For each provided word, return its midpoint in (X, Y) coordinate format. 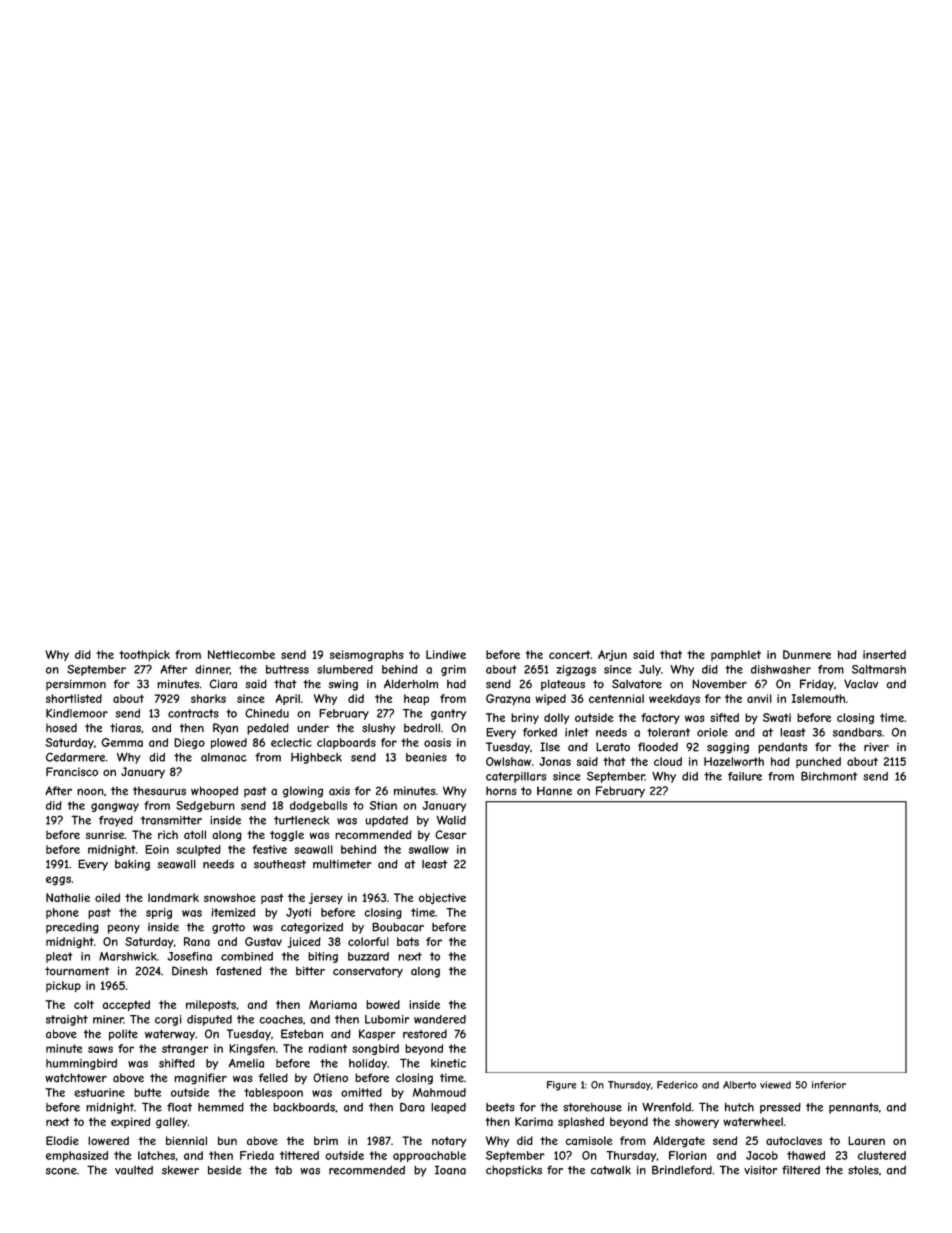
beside (224, 1170)
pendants (782, 748)
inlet (577, 732)
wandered (440, 1019)
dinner (212, 670)
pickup (63, 986)
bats (408, 941)
